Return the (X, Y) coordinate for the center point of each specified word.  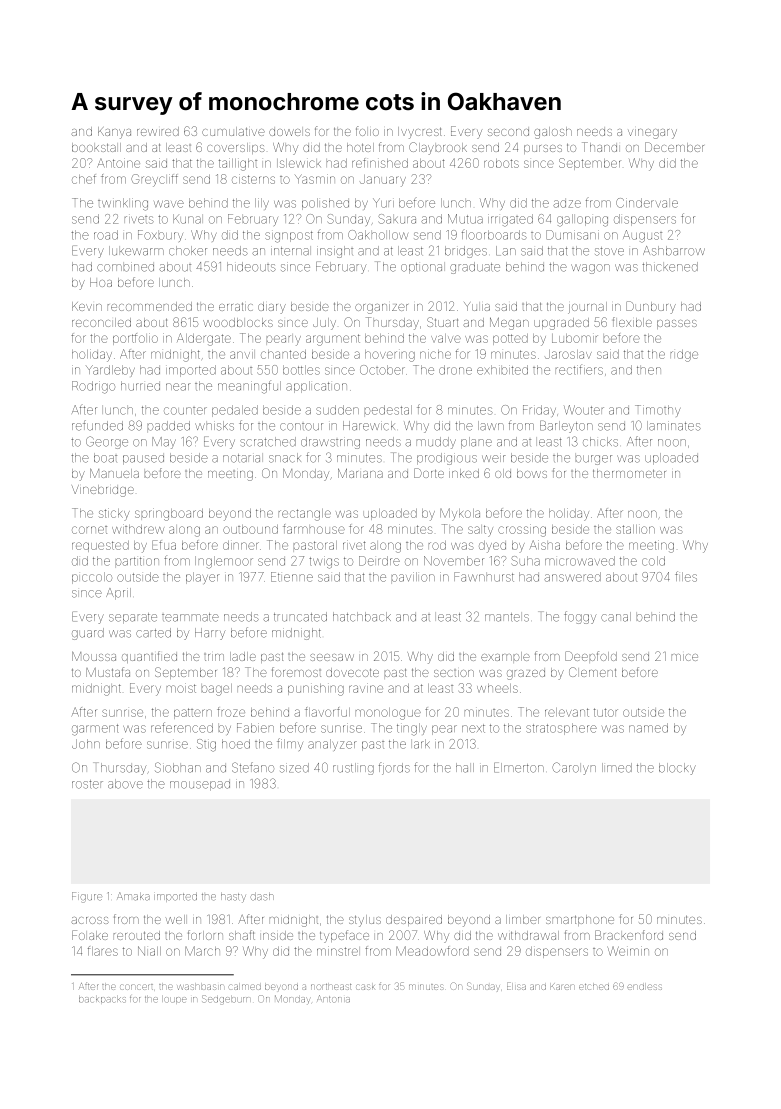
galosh (553, 133)
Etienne (292, 577)
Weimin (628, 951)
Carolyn (574, 768)
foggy (580, 617)
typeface (344, 936)
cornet (89, 530)
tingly (412, 729)
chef (84, 179)
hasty (233, 898)
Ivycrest (420, 133)
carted (153, 633)
